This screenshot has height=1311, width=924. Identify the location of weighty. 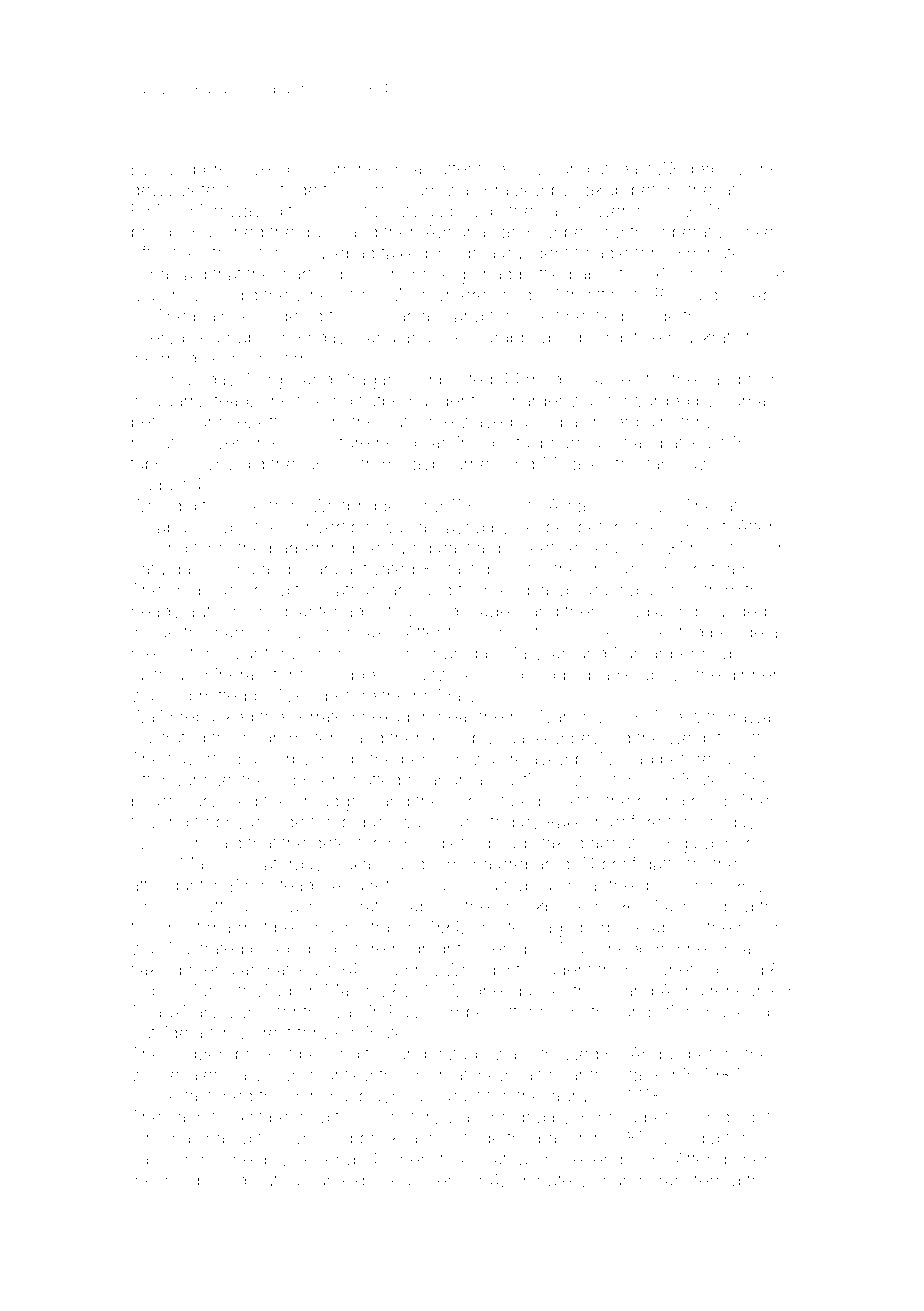
(699, 739).
